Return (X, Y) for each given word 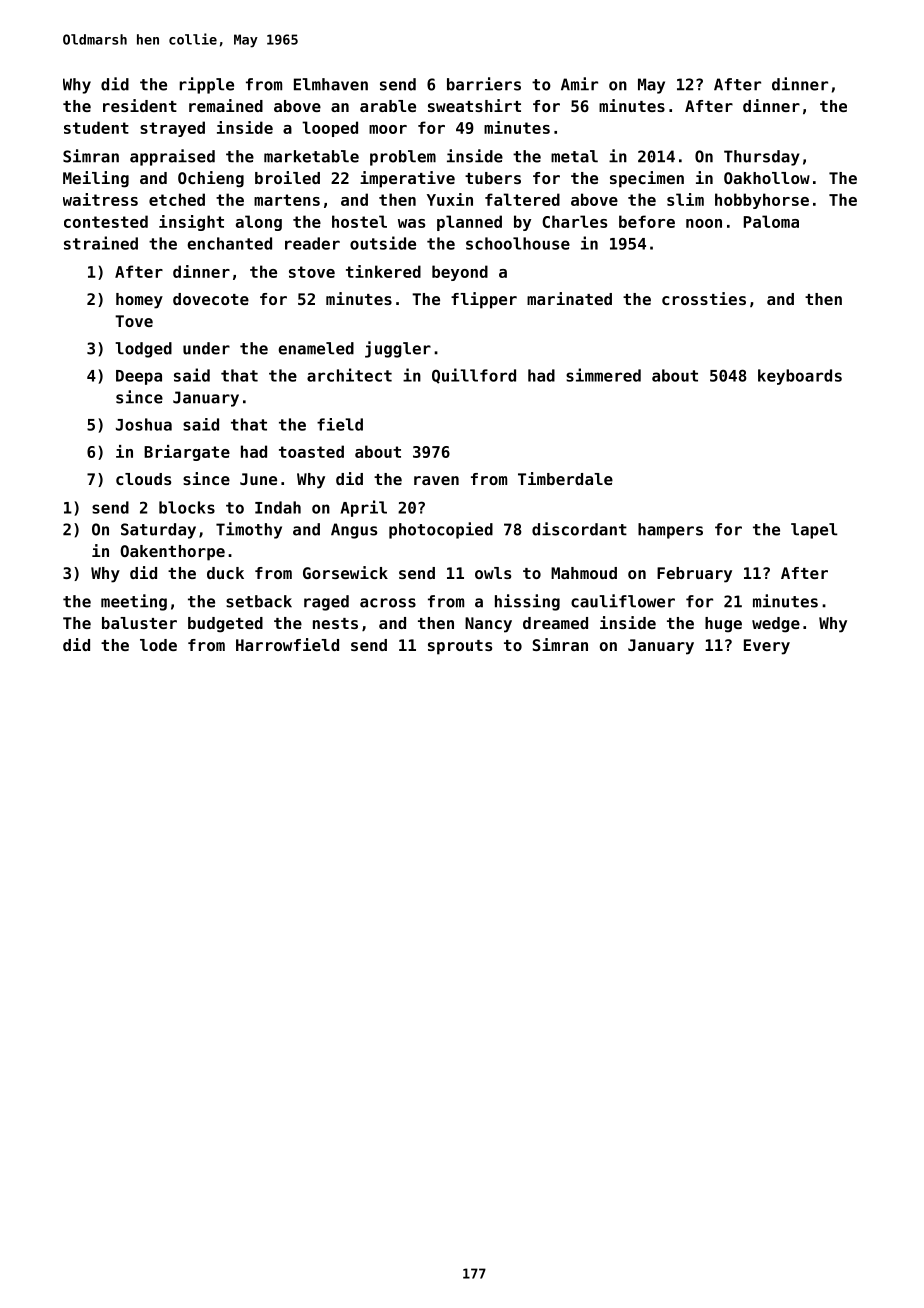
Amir (579, 84)
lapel (814, 531)
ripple (207, 85)
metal (574, 156)
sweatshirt (474, 105)
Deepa (139, 377)
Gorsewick (345, 572)
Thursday (762, 158)
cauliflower (623, 601)
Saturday (158, 531)
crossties (704, 298)
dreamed (555, 623)
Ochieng (211, 179)
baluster (139, 623)
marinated (569, 298)
